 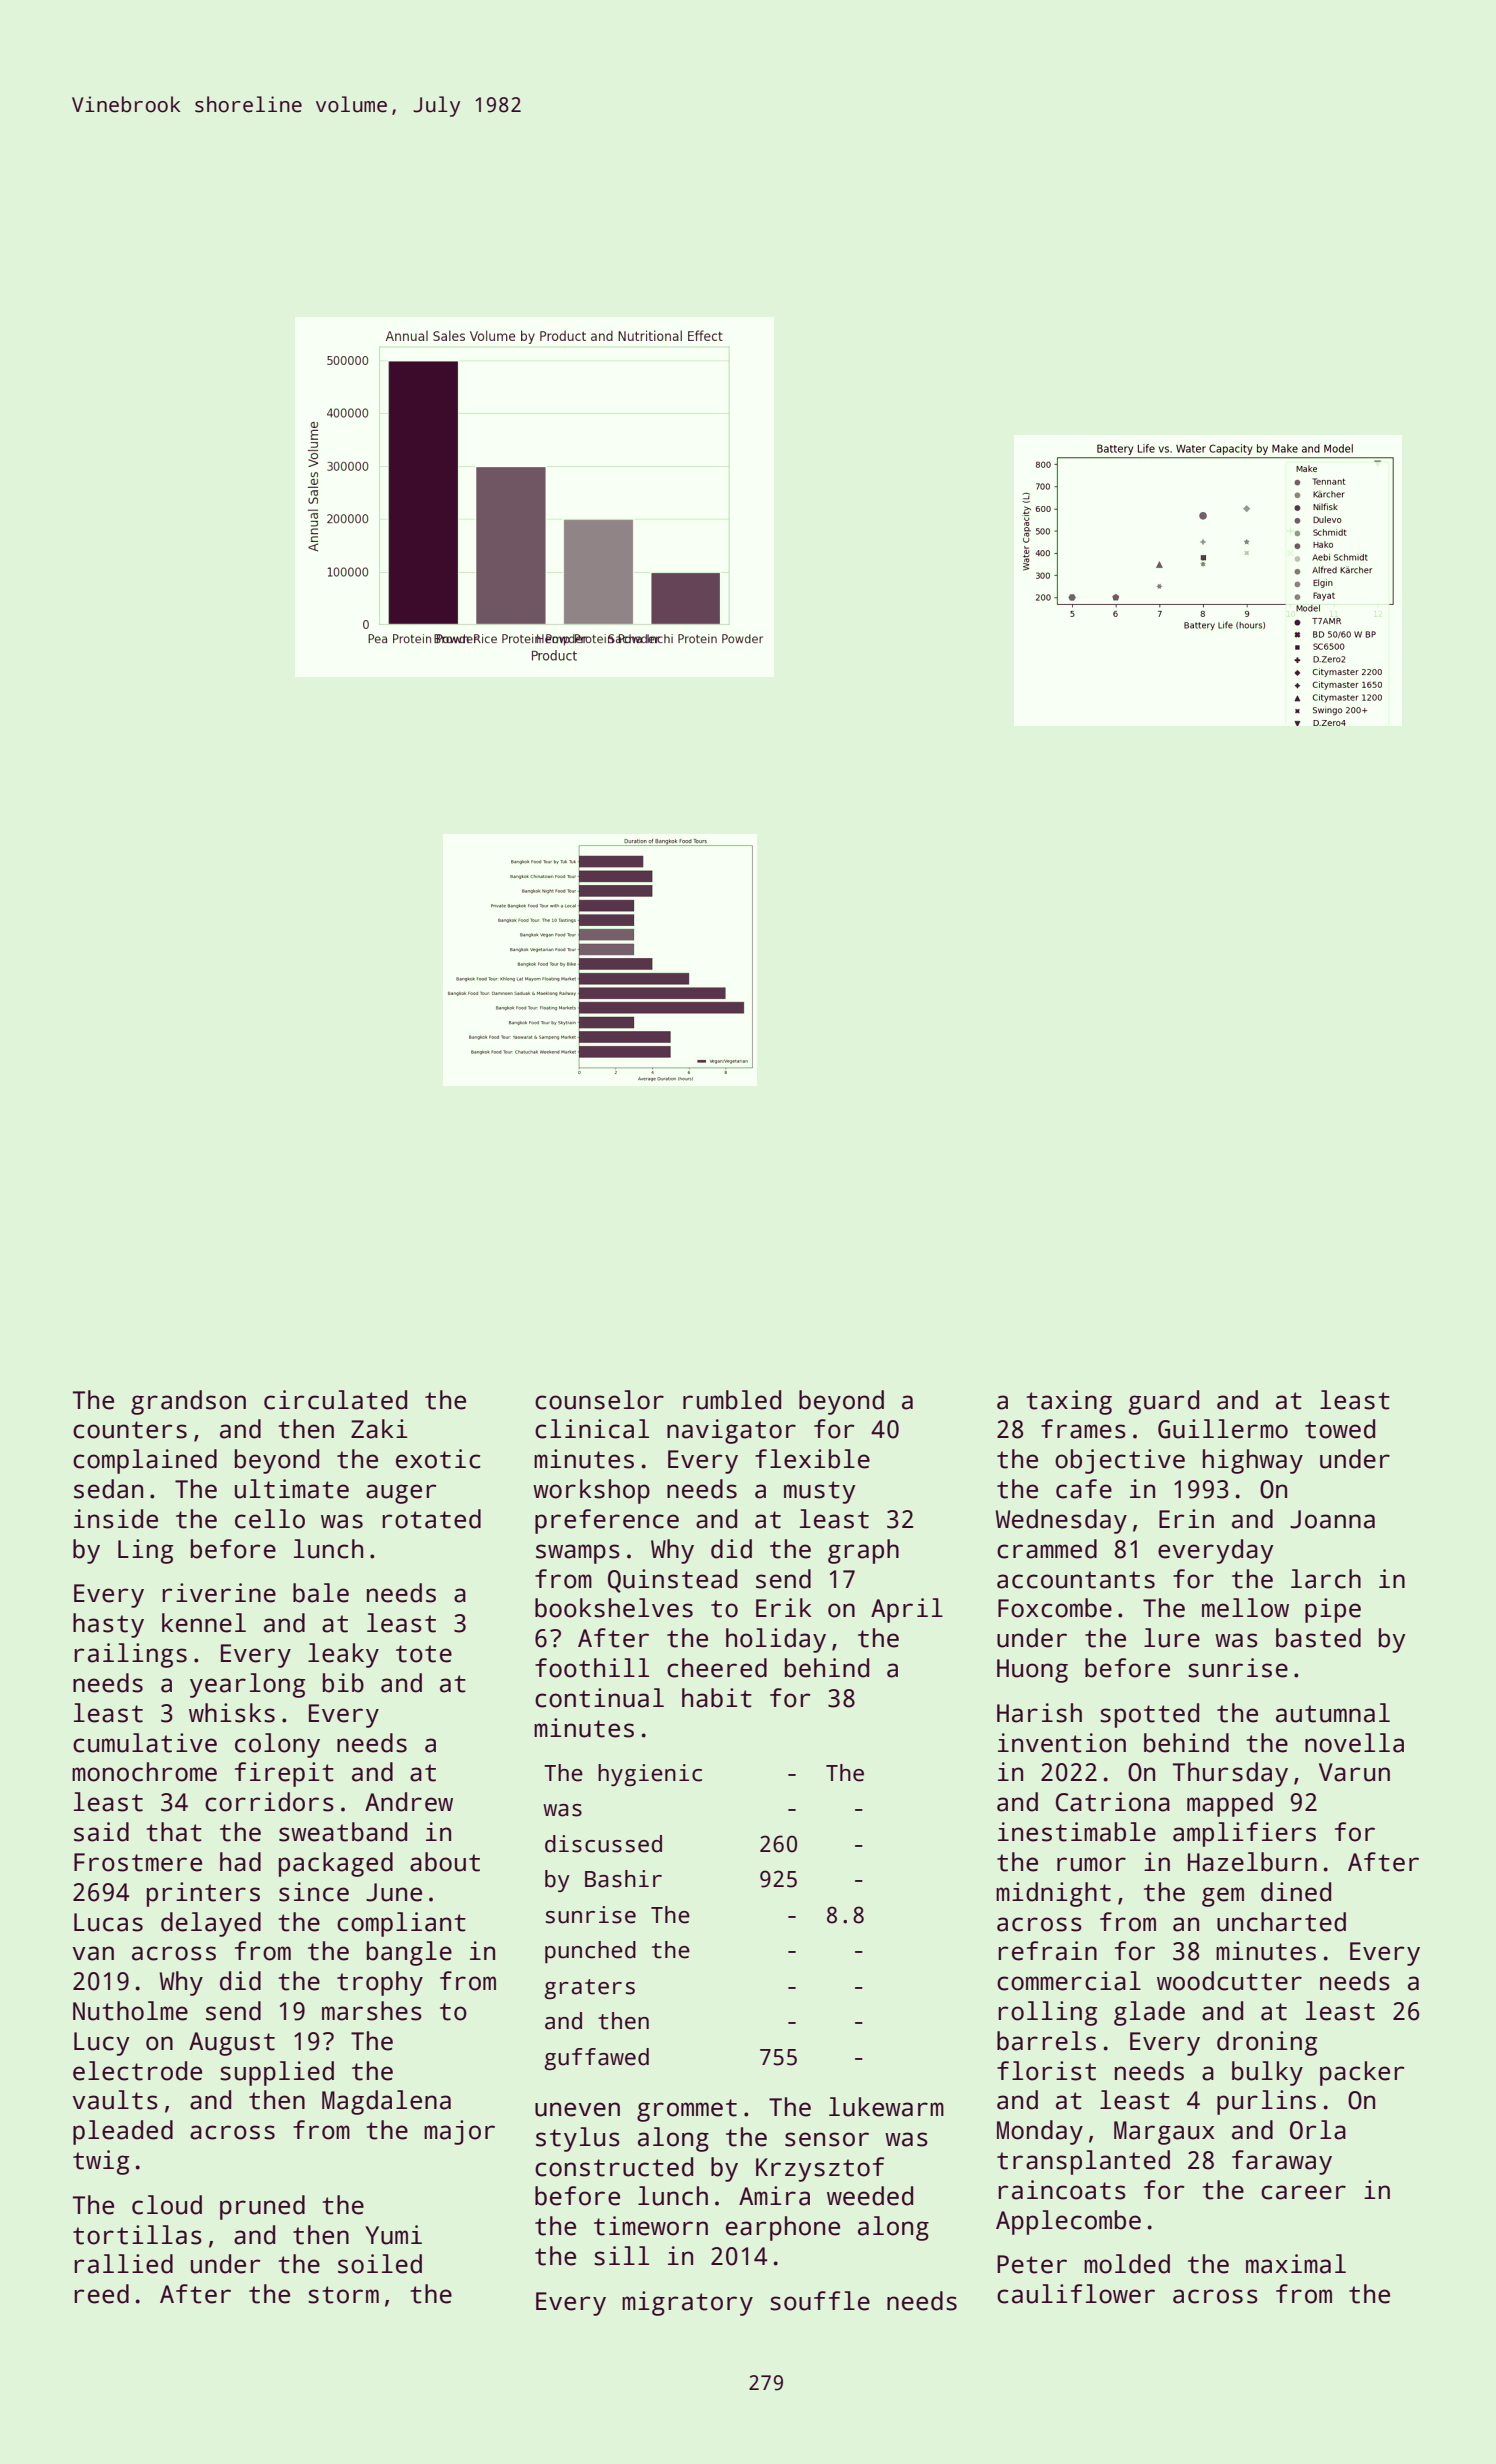 I want to click on frames, so click(x=1083, y=1429).
